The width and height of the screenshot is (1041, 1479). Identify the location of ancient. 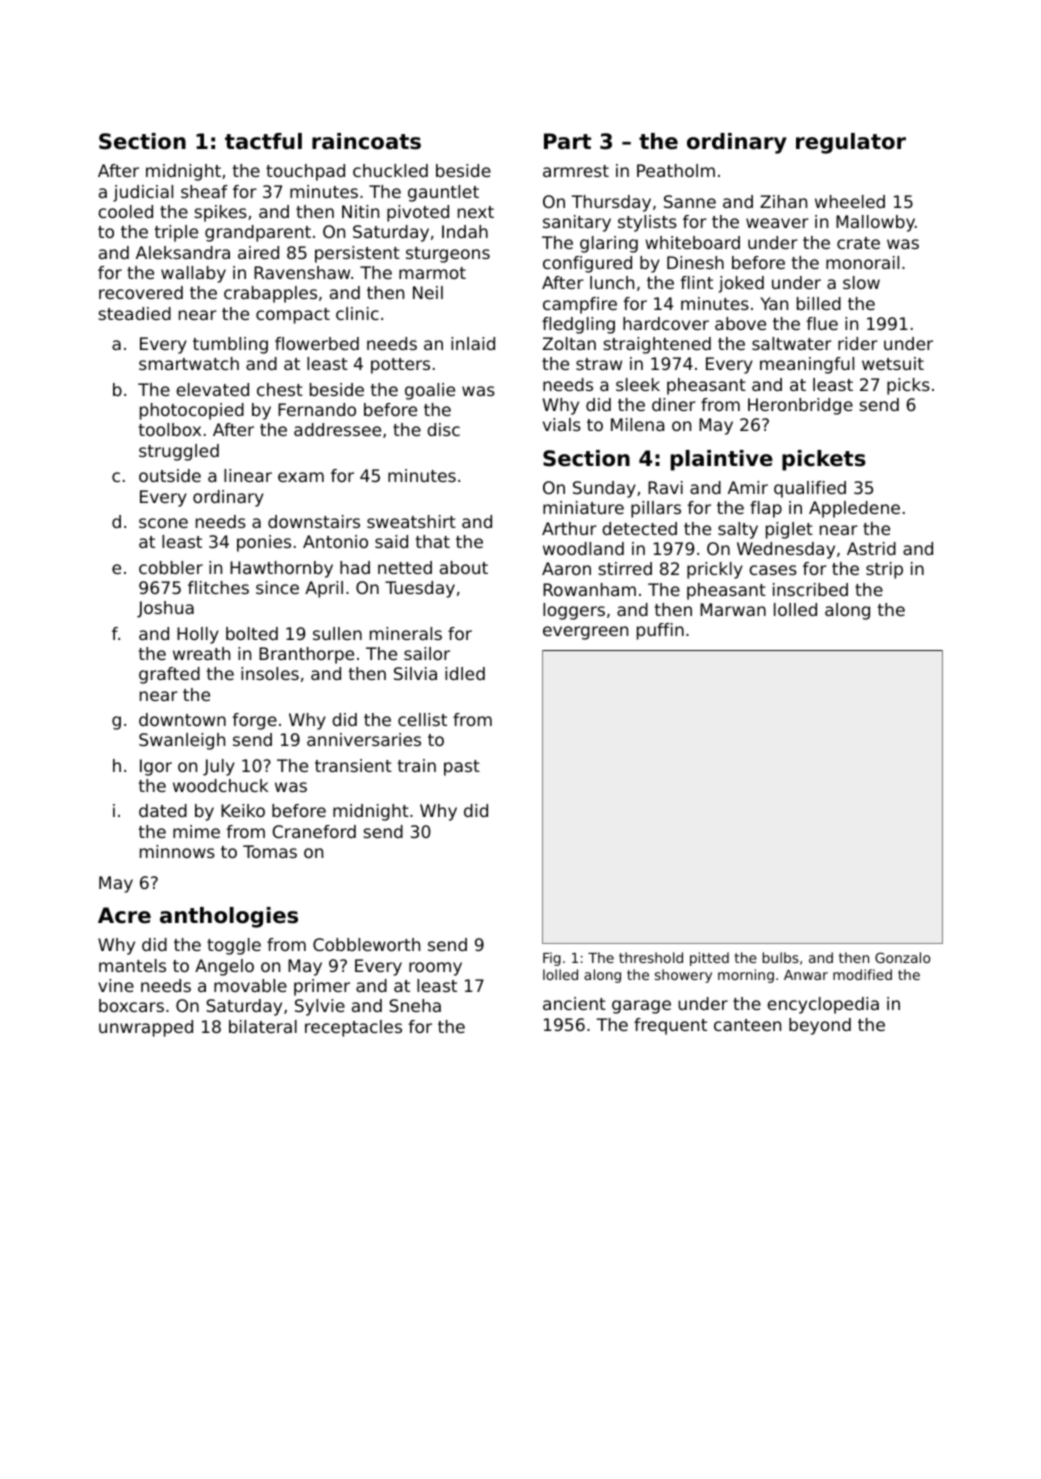
(574, 1003).
